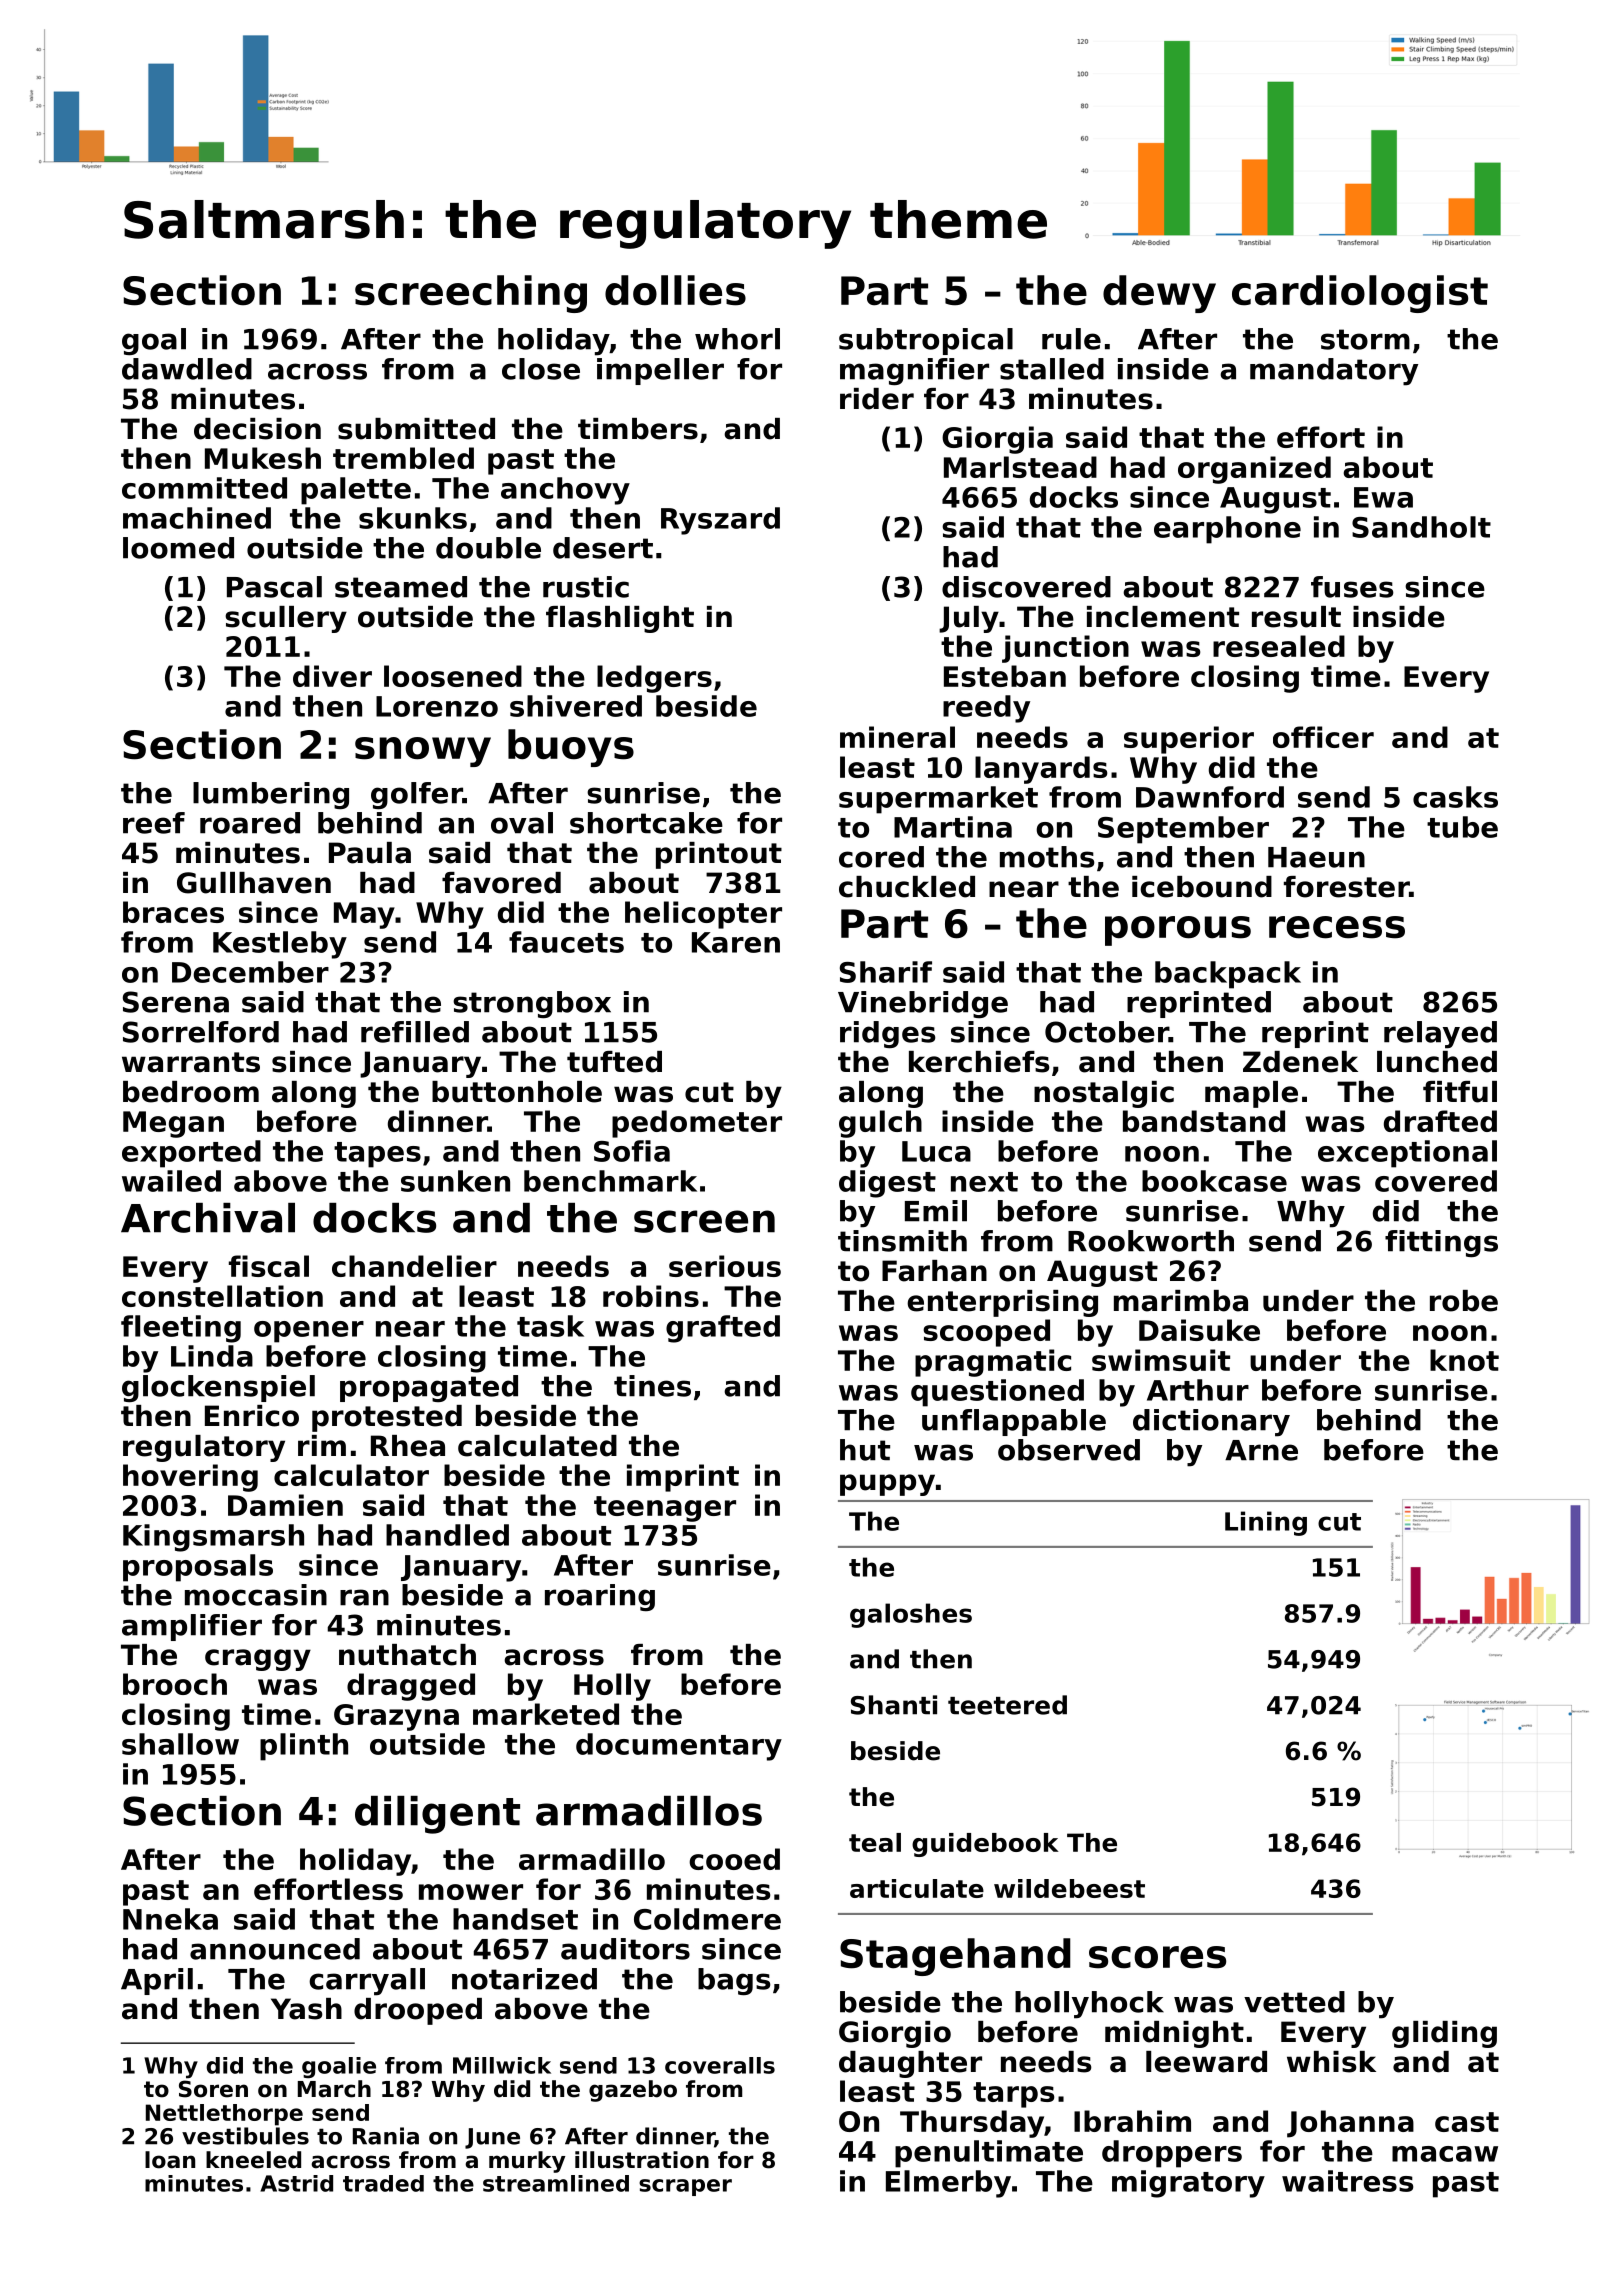  What do you see at coordinates (356, 491) in the document?
I see `palette` at bounding box center [356, 491].
